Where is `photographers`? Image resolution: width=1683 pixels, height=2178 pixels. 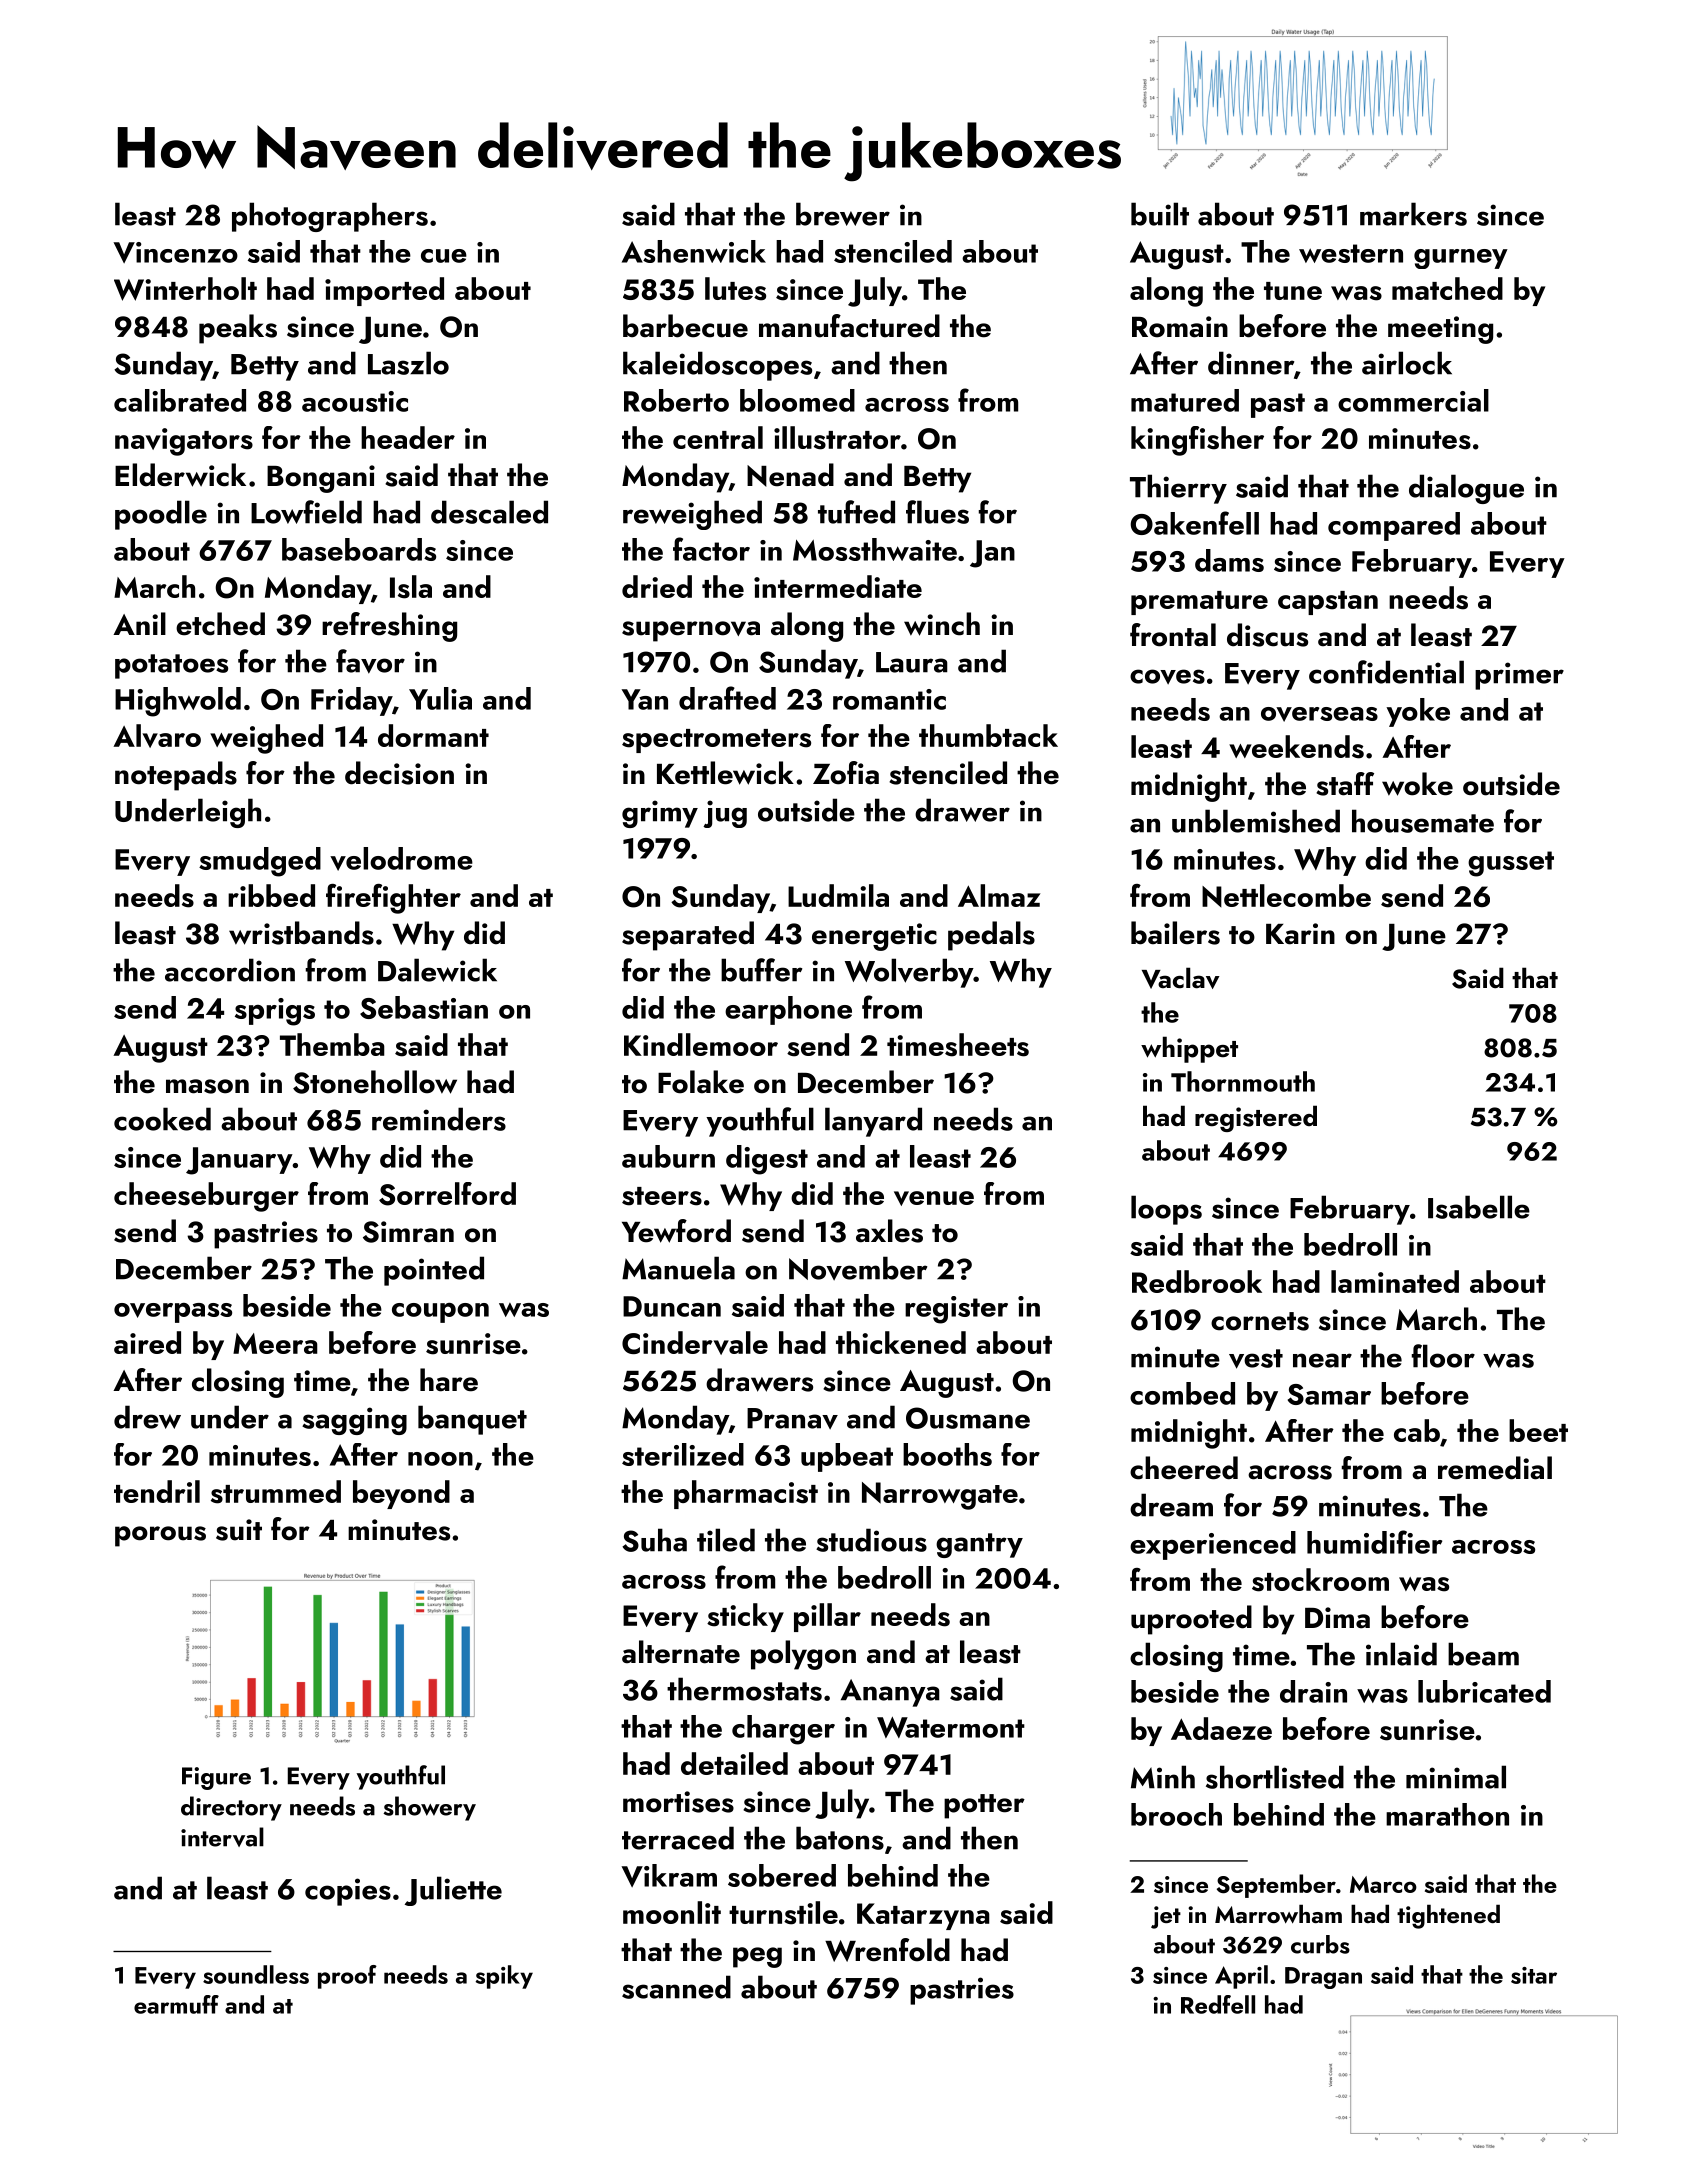
photographers is located at coordinates (330, 217).
